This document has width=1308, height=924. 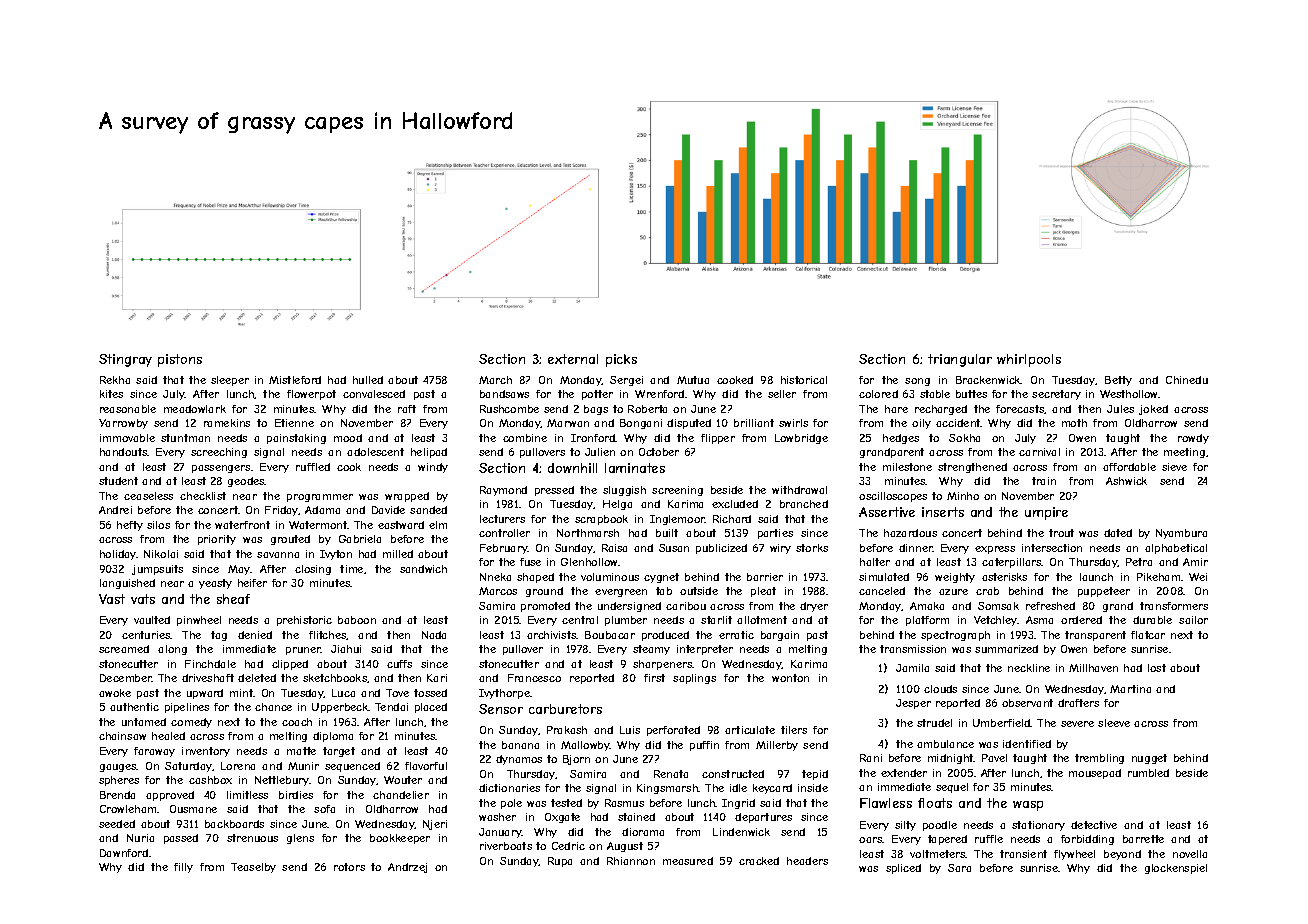 I want to click on chandelier, so click(x=401, y=795).
